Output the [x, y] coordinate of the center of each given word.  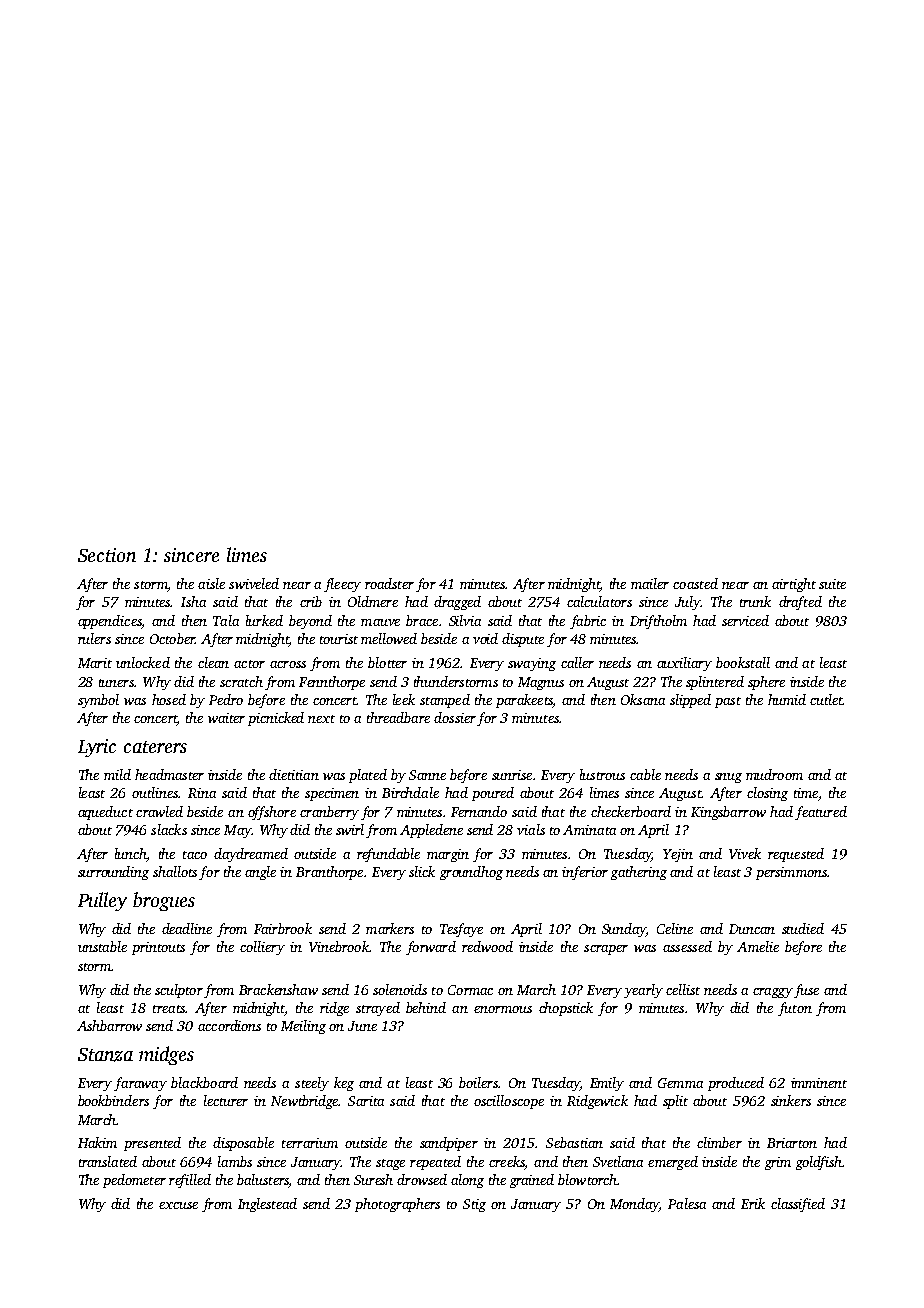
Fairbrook [283, 928]
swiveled [254, 583]
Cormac [470, 990]
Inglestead [267, 1205]
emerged [673, 1163]
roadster [389, 583]
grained [532, 1181]
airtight [794, 585]
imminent [819, 1083]
